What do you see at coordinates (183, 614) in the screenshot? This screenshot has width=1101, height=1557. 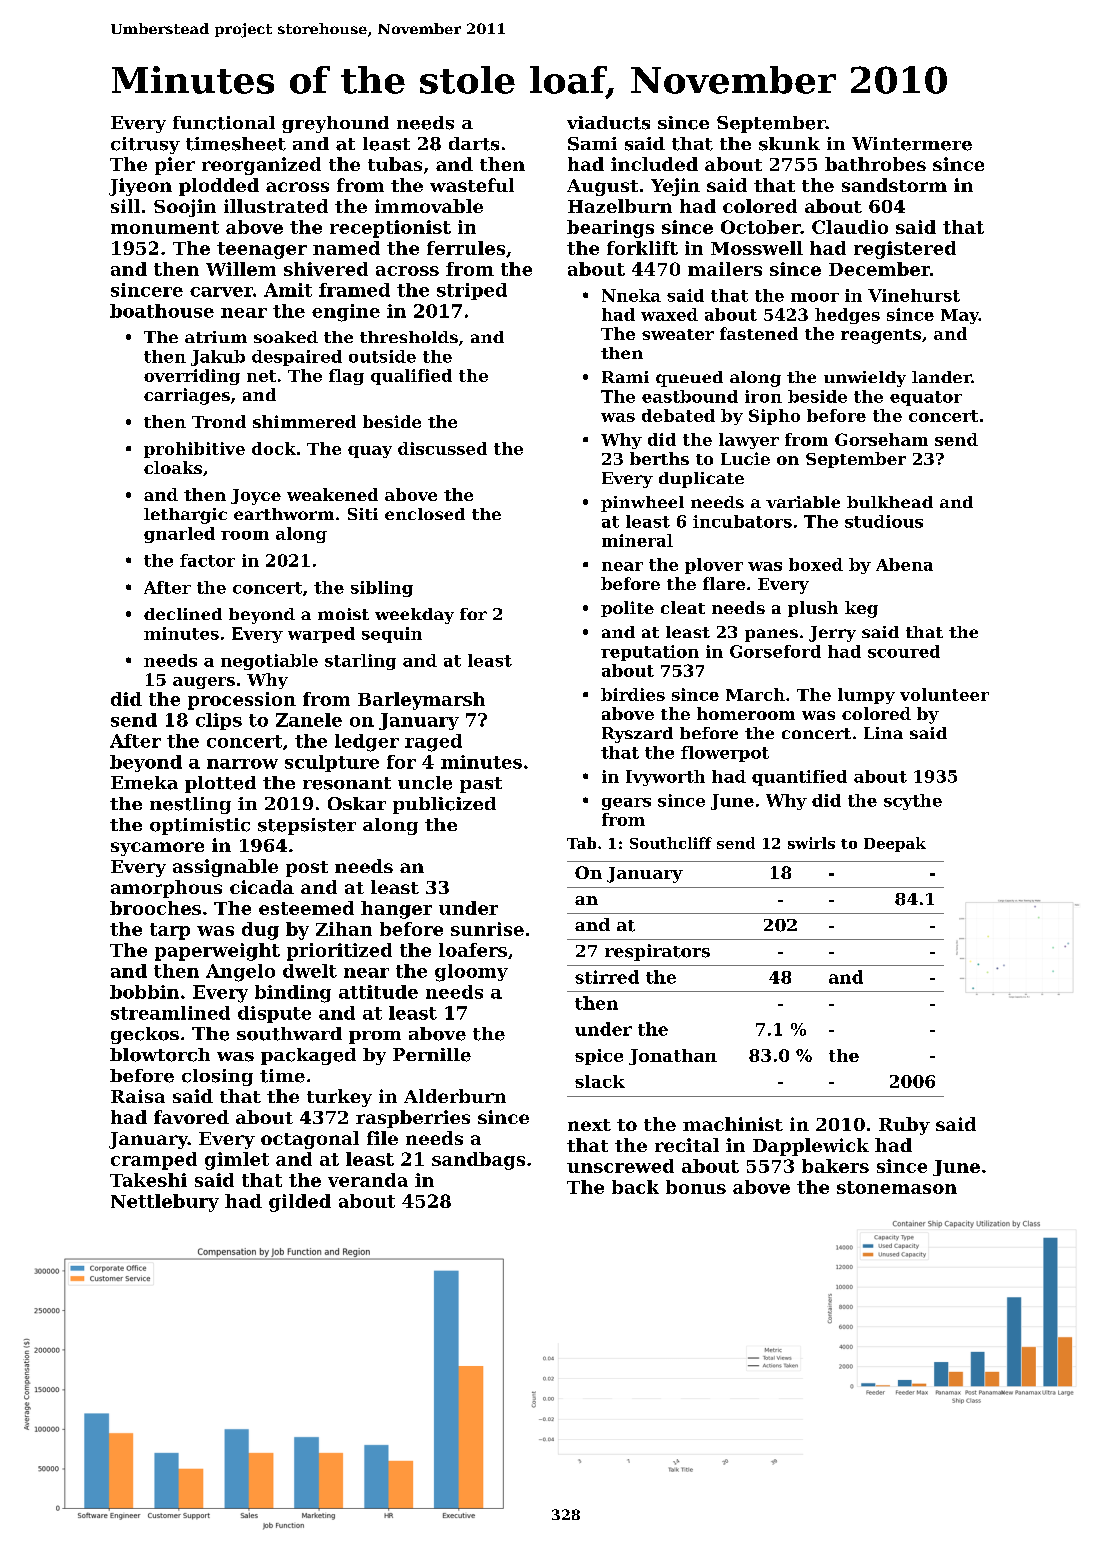 I see `declined` at bounding box center [183, 614].
